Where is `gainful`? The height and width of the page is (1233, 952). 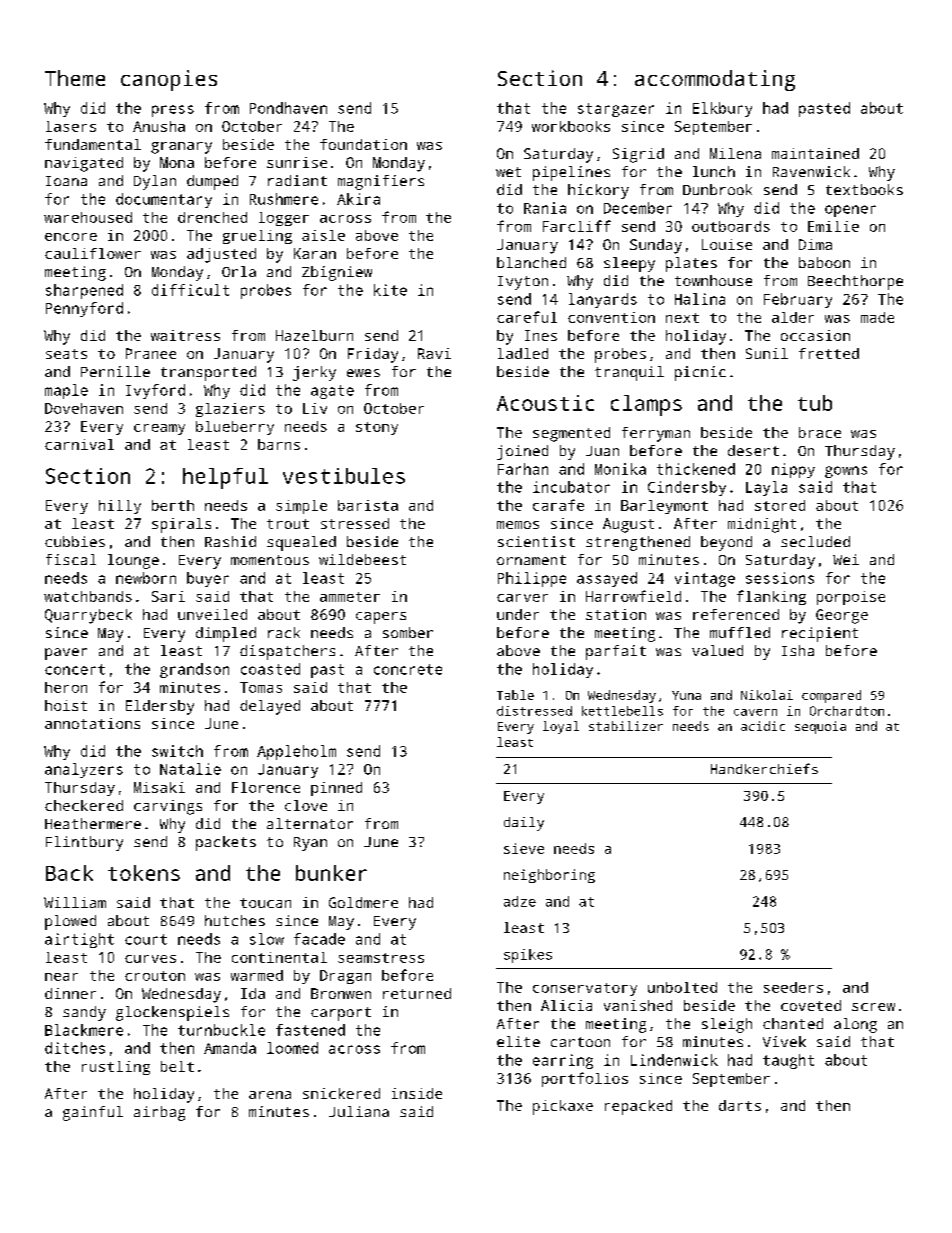
gainful is located at coordinates (93, 1113).
